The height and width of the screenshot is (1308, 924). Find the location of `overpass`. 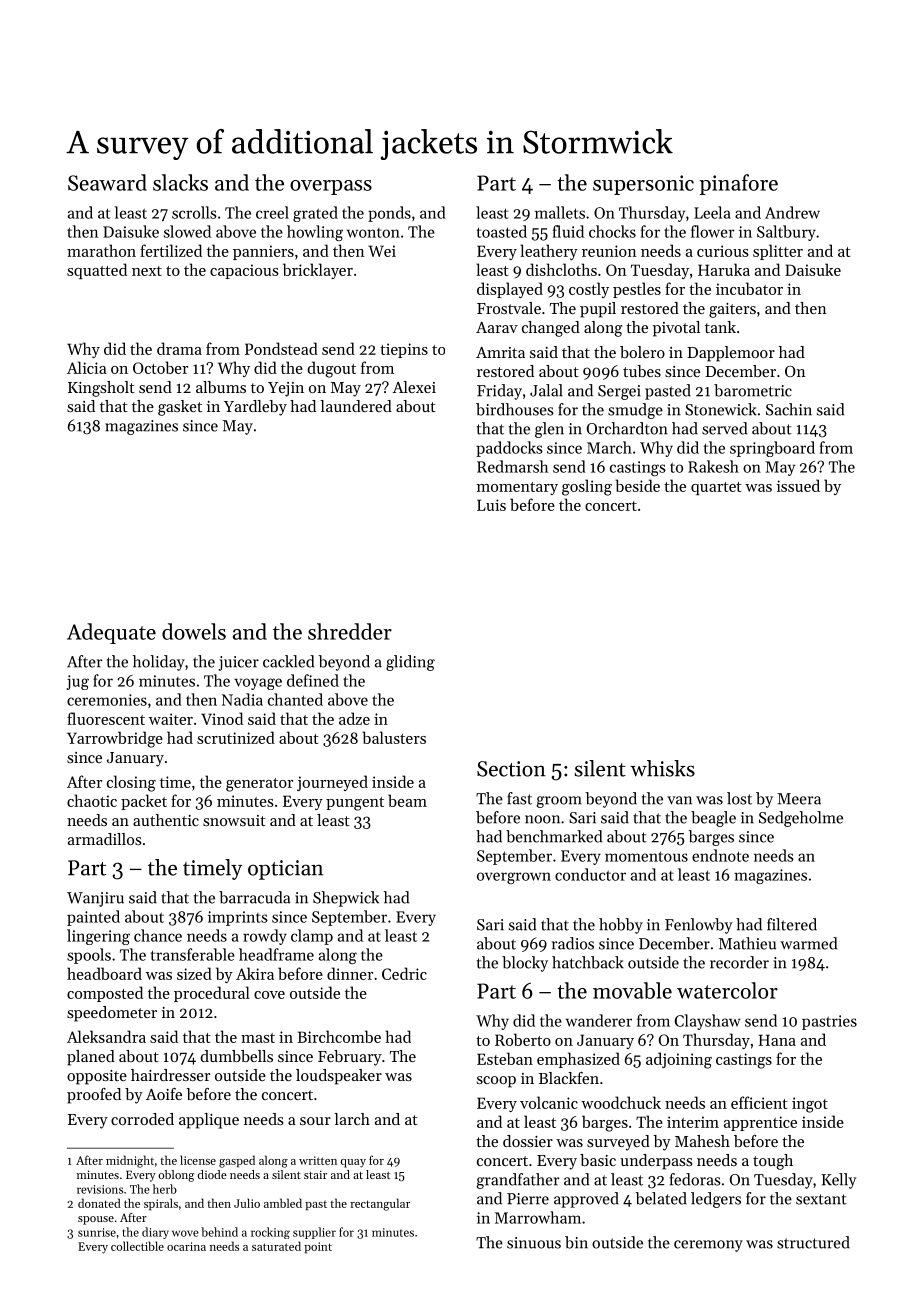

overpass is located at coordinates (331, 187).
